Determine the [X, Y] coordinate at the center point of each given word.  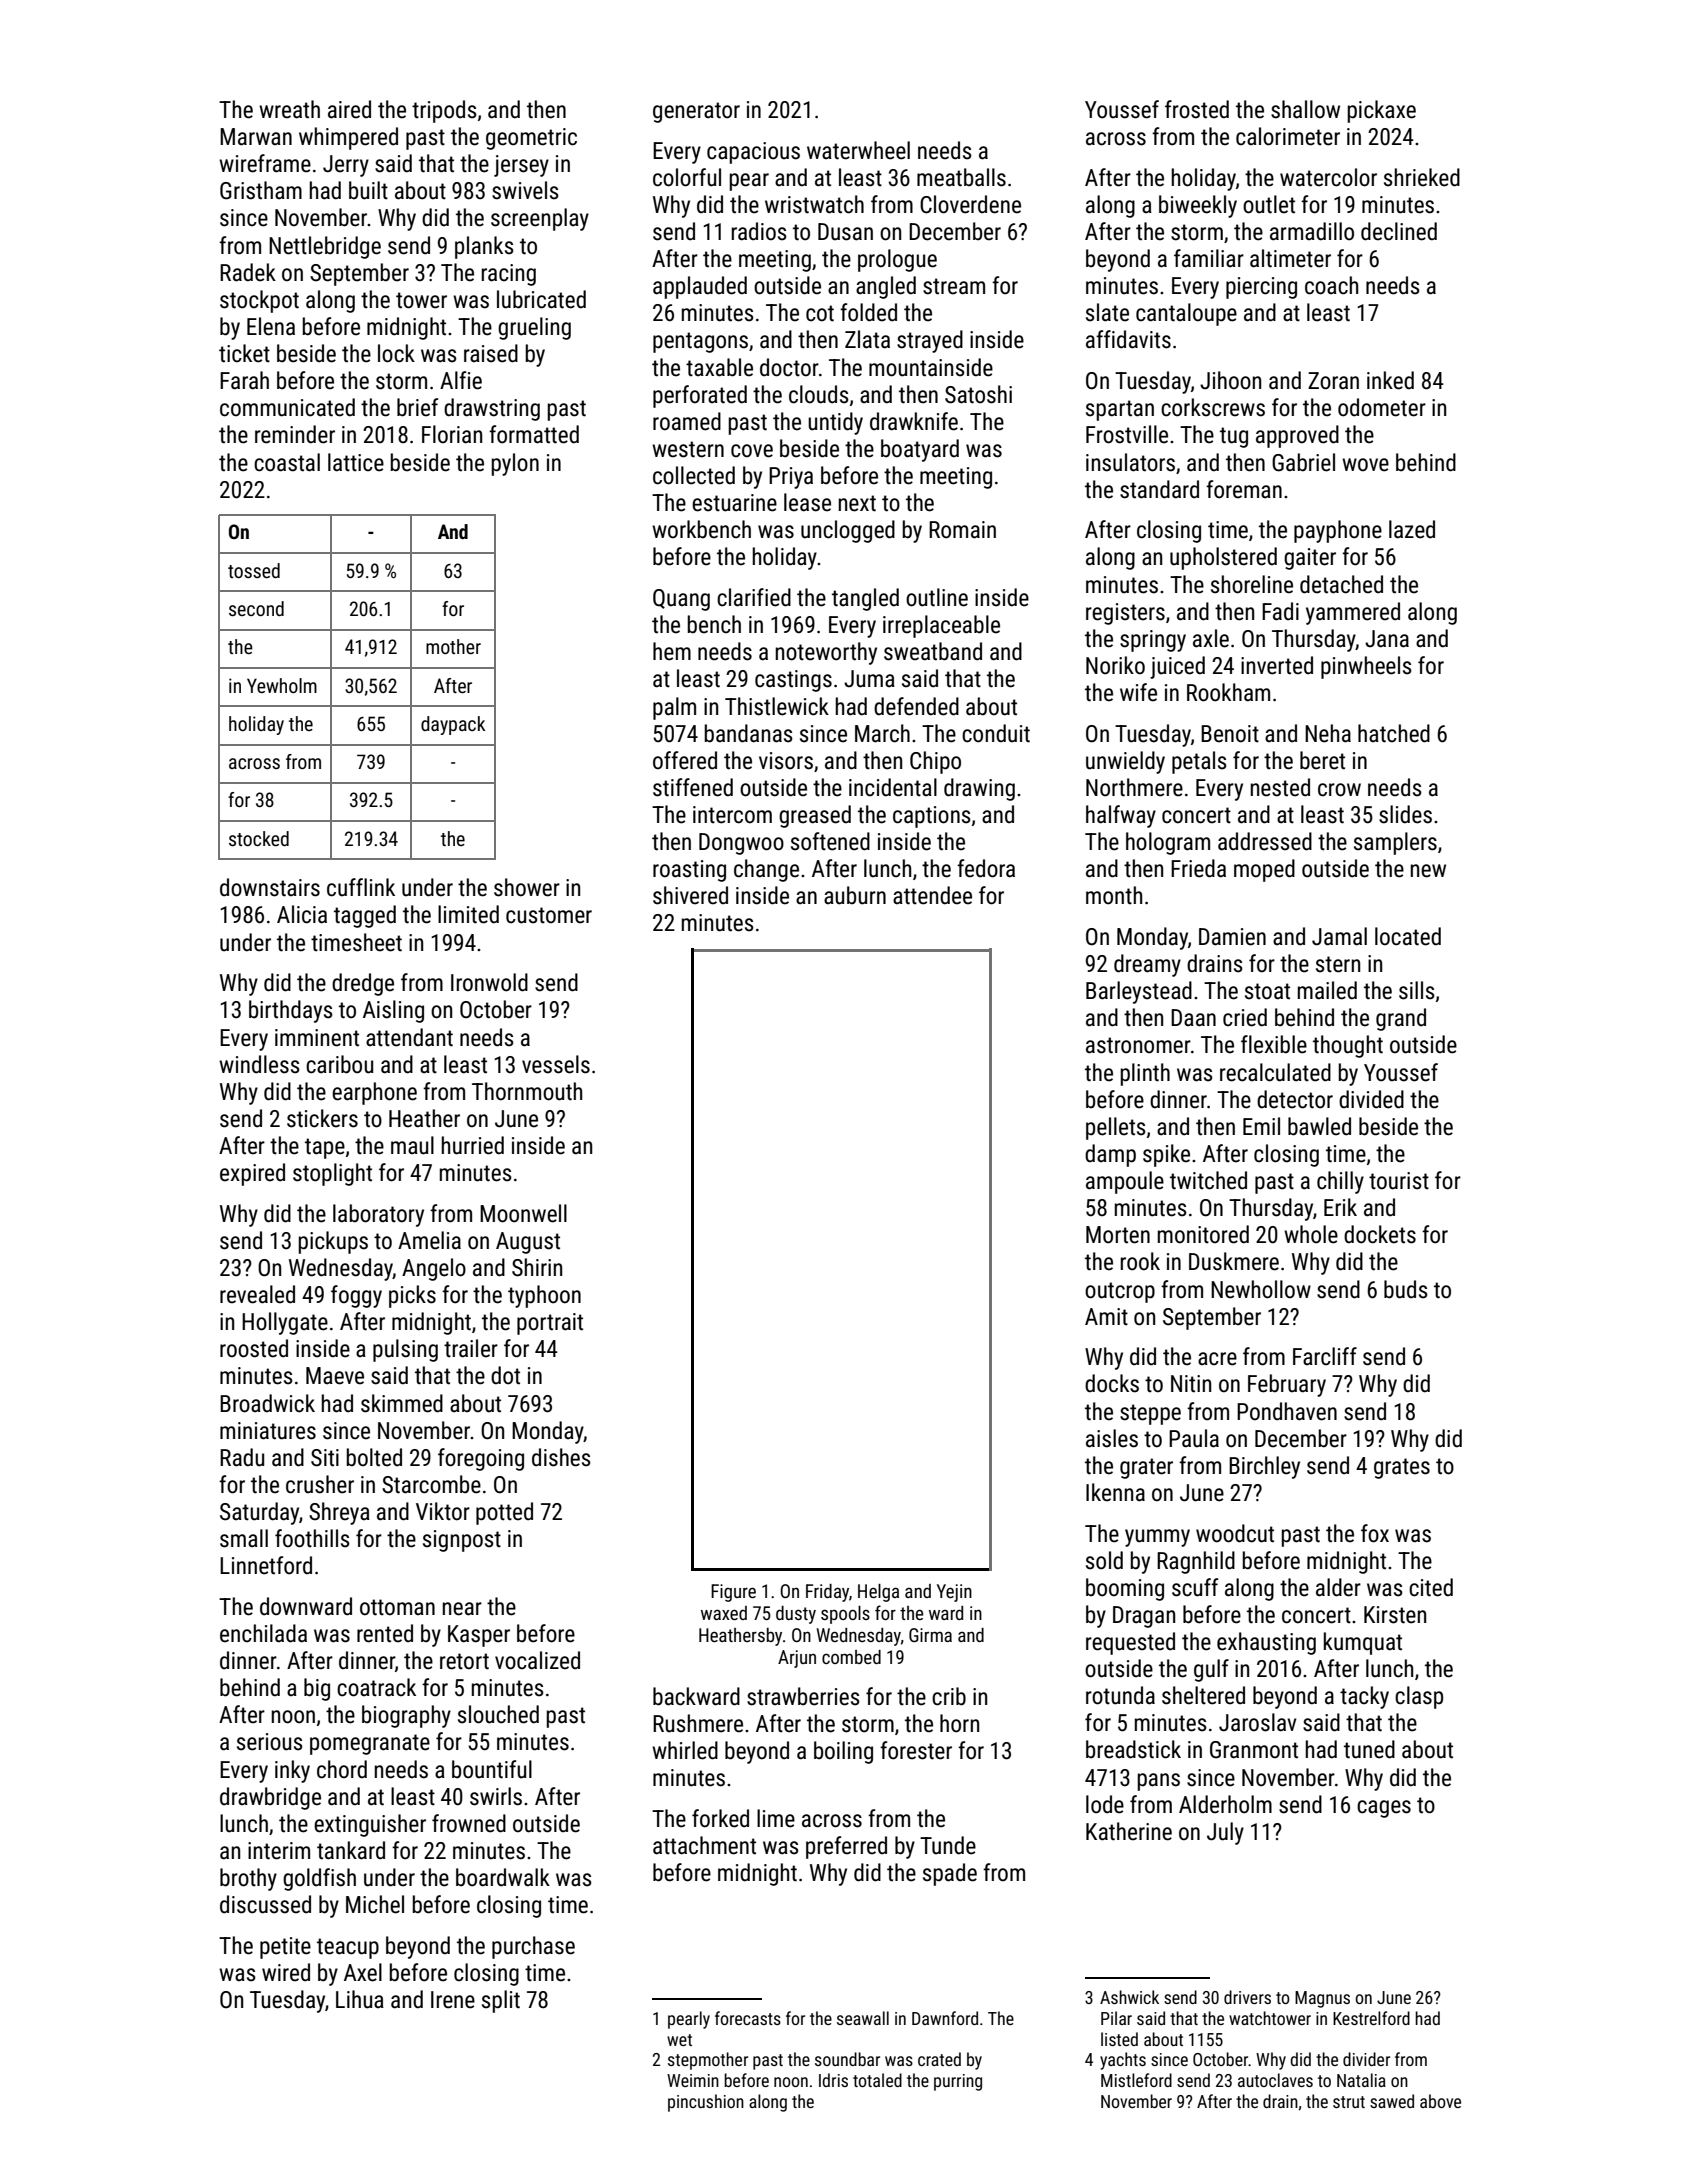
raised [491, 353]
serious [270, 1742]
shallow [1305, 109]
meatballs [961, 177]
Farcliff [1325, 1356]
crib [949, 1696]
